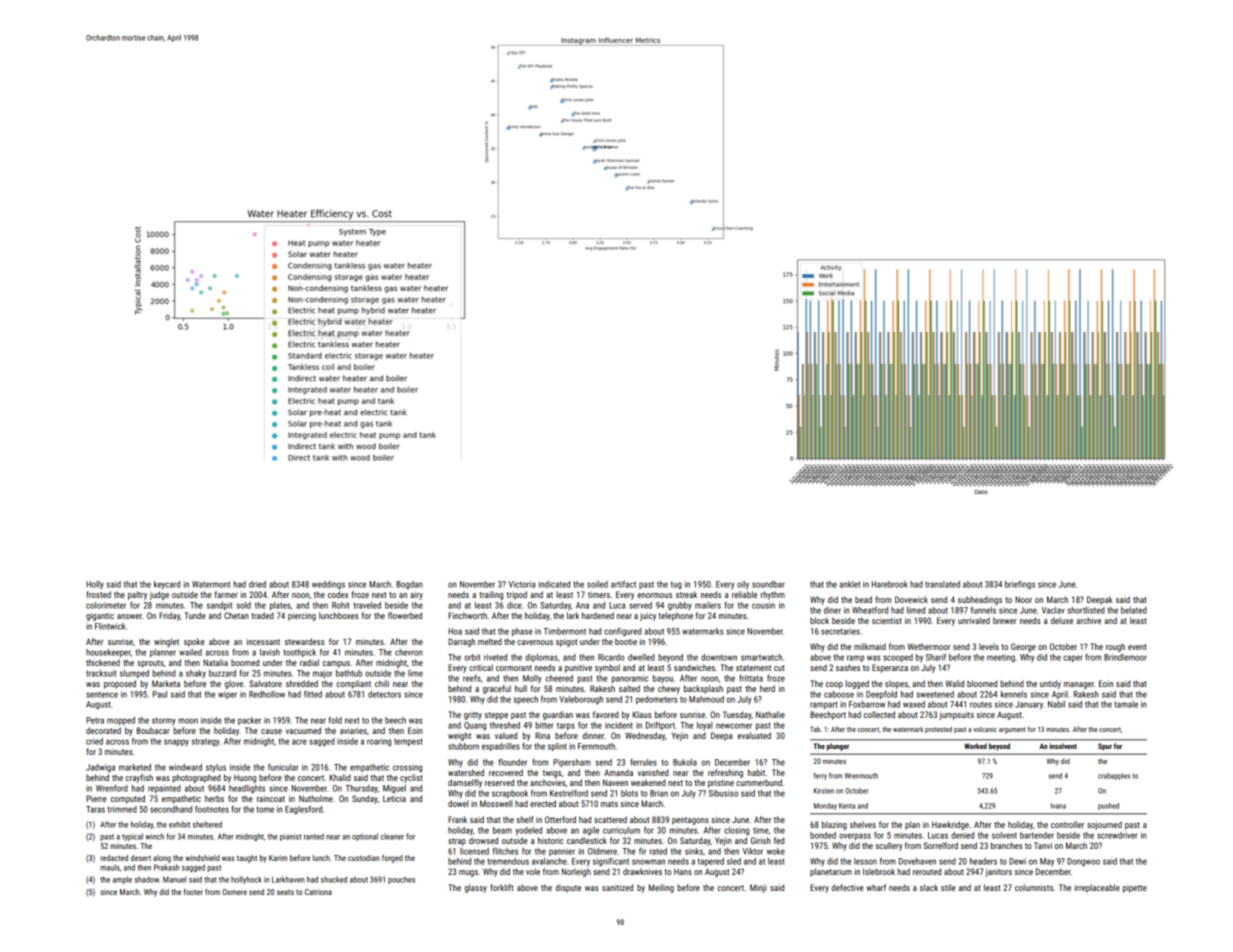  I want to click on deluxe, so click(1062, 620).
